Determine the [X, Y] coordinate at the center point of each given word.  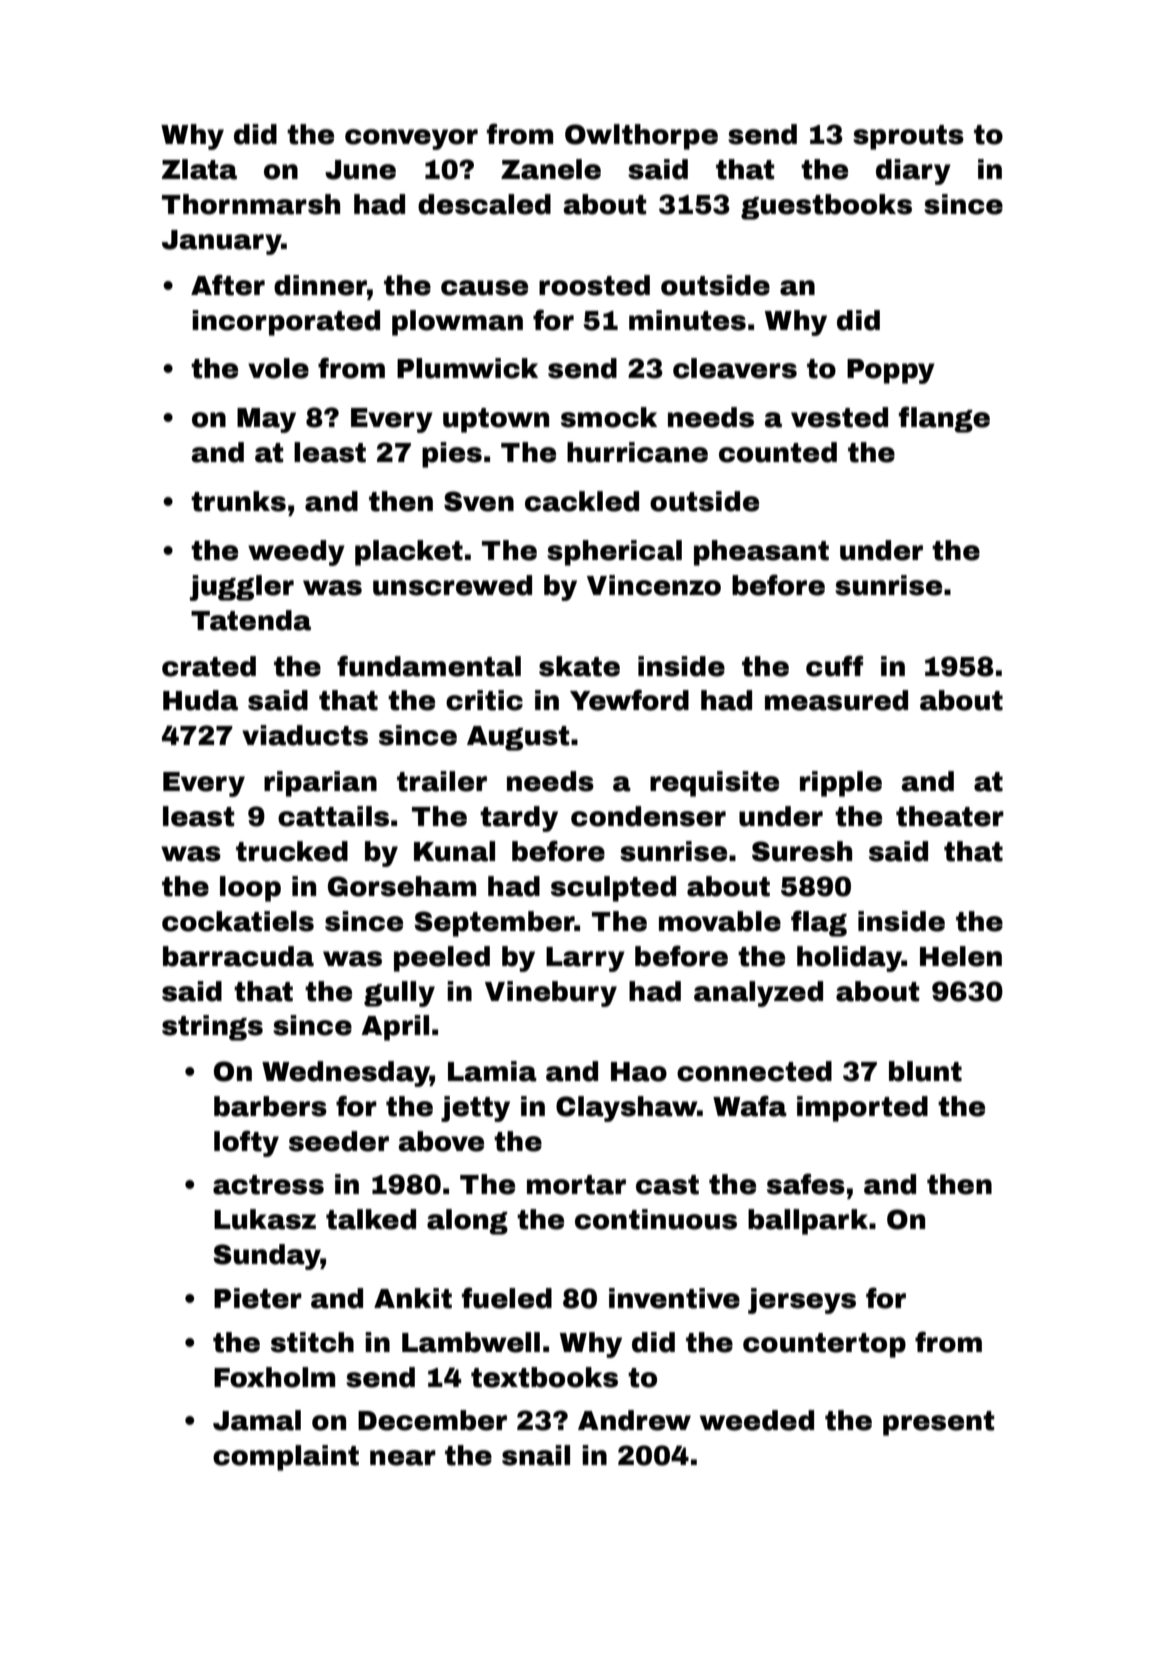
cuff [834, 666]
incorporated [286, 323]
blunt [925, 1071]
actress [268, 1185]
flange [944, 419]
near [403, 1458]
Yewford [629, 700]
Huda [200, 700]
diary [913, 172]
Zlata [199, 169]
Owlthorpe [641, 137]
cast [667, 1185]
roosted [594, 285]
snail [536, 1455]
